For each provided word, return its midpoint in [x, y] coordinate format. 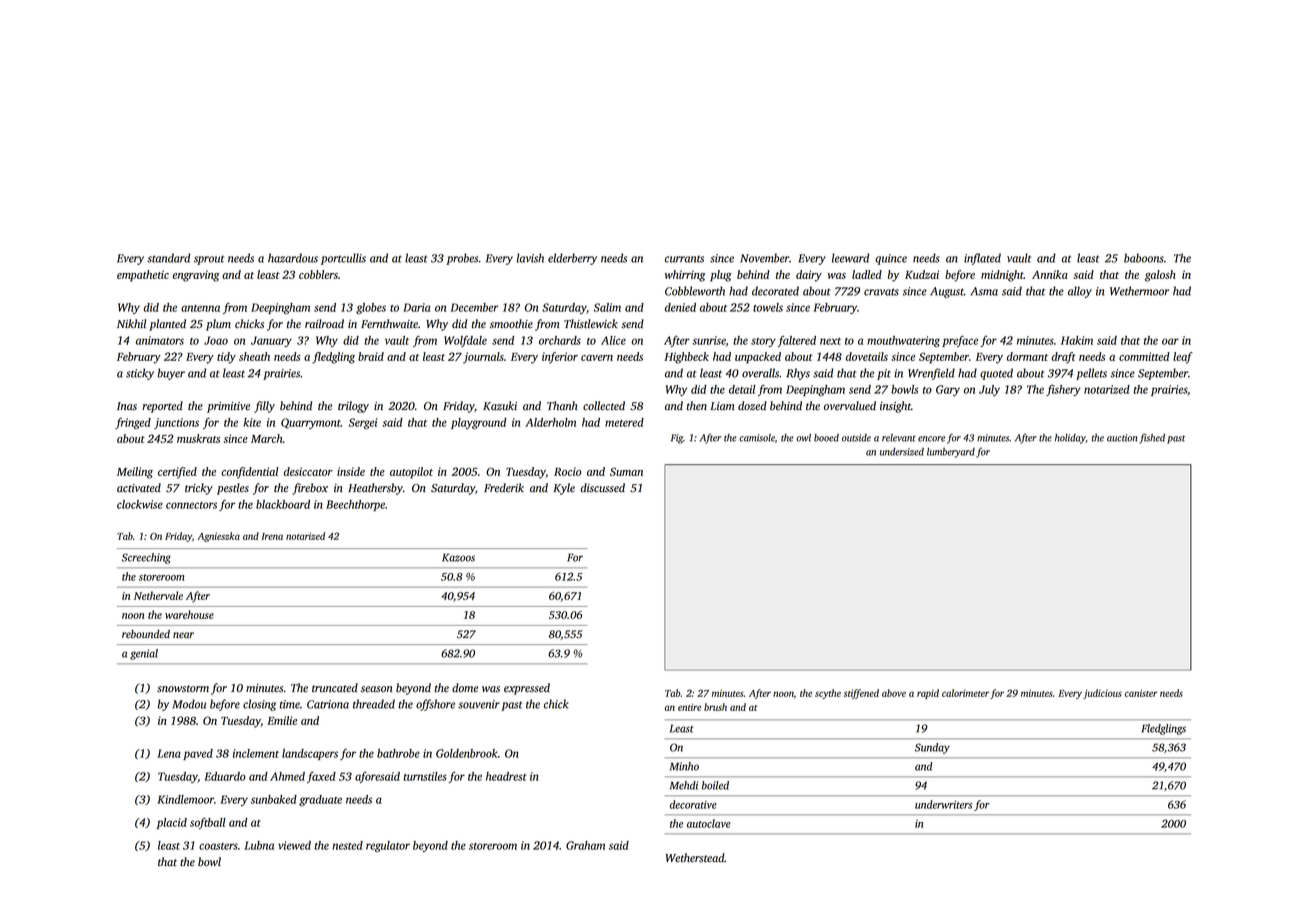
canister [1141, 693]
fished [1152, 438]
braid [371, 356]
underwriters [943, 804]
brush [715, 707]
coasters [218, 846]
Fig [677, 439]
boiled [715, 785]
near [183, 635]
